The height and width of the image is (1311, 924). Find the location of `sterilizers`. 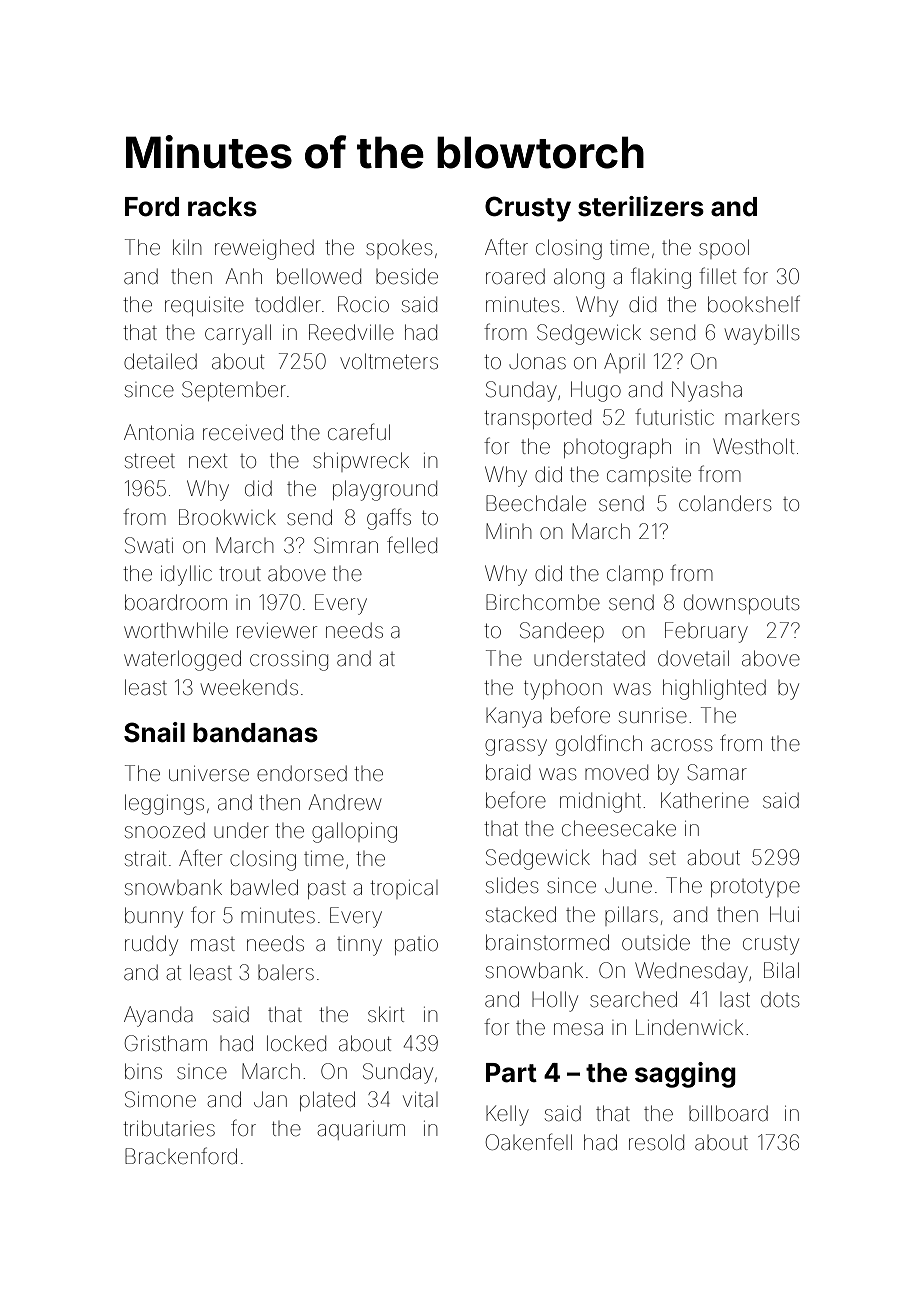

sterilizers is located at coordinates (641, 206).
